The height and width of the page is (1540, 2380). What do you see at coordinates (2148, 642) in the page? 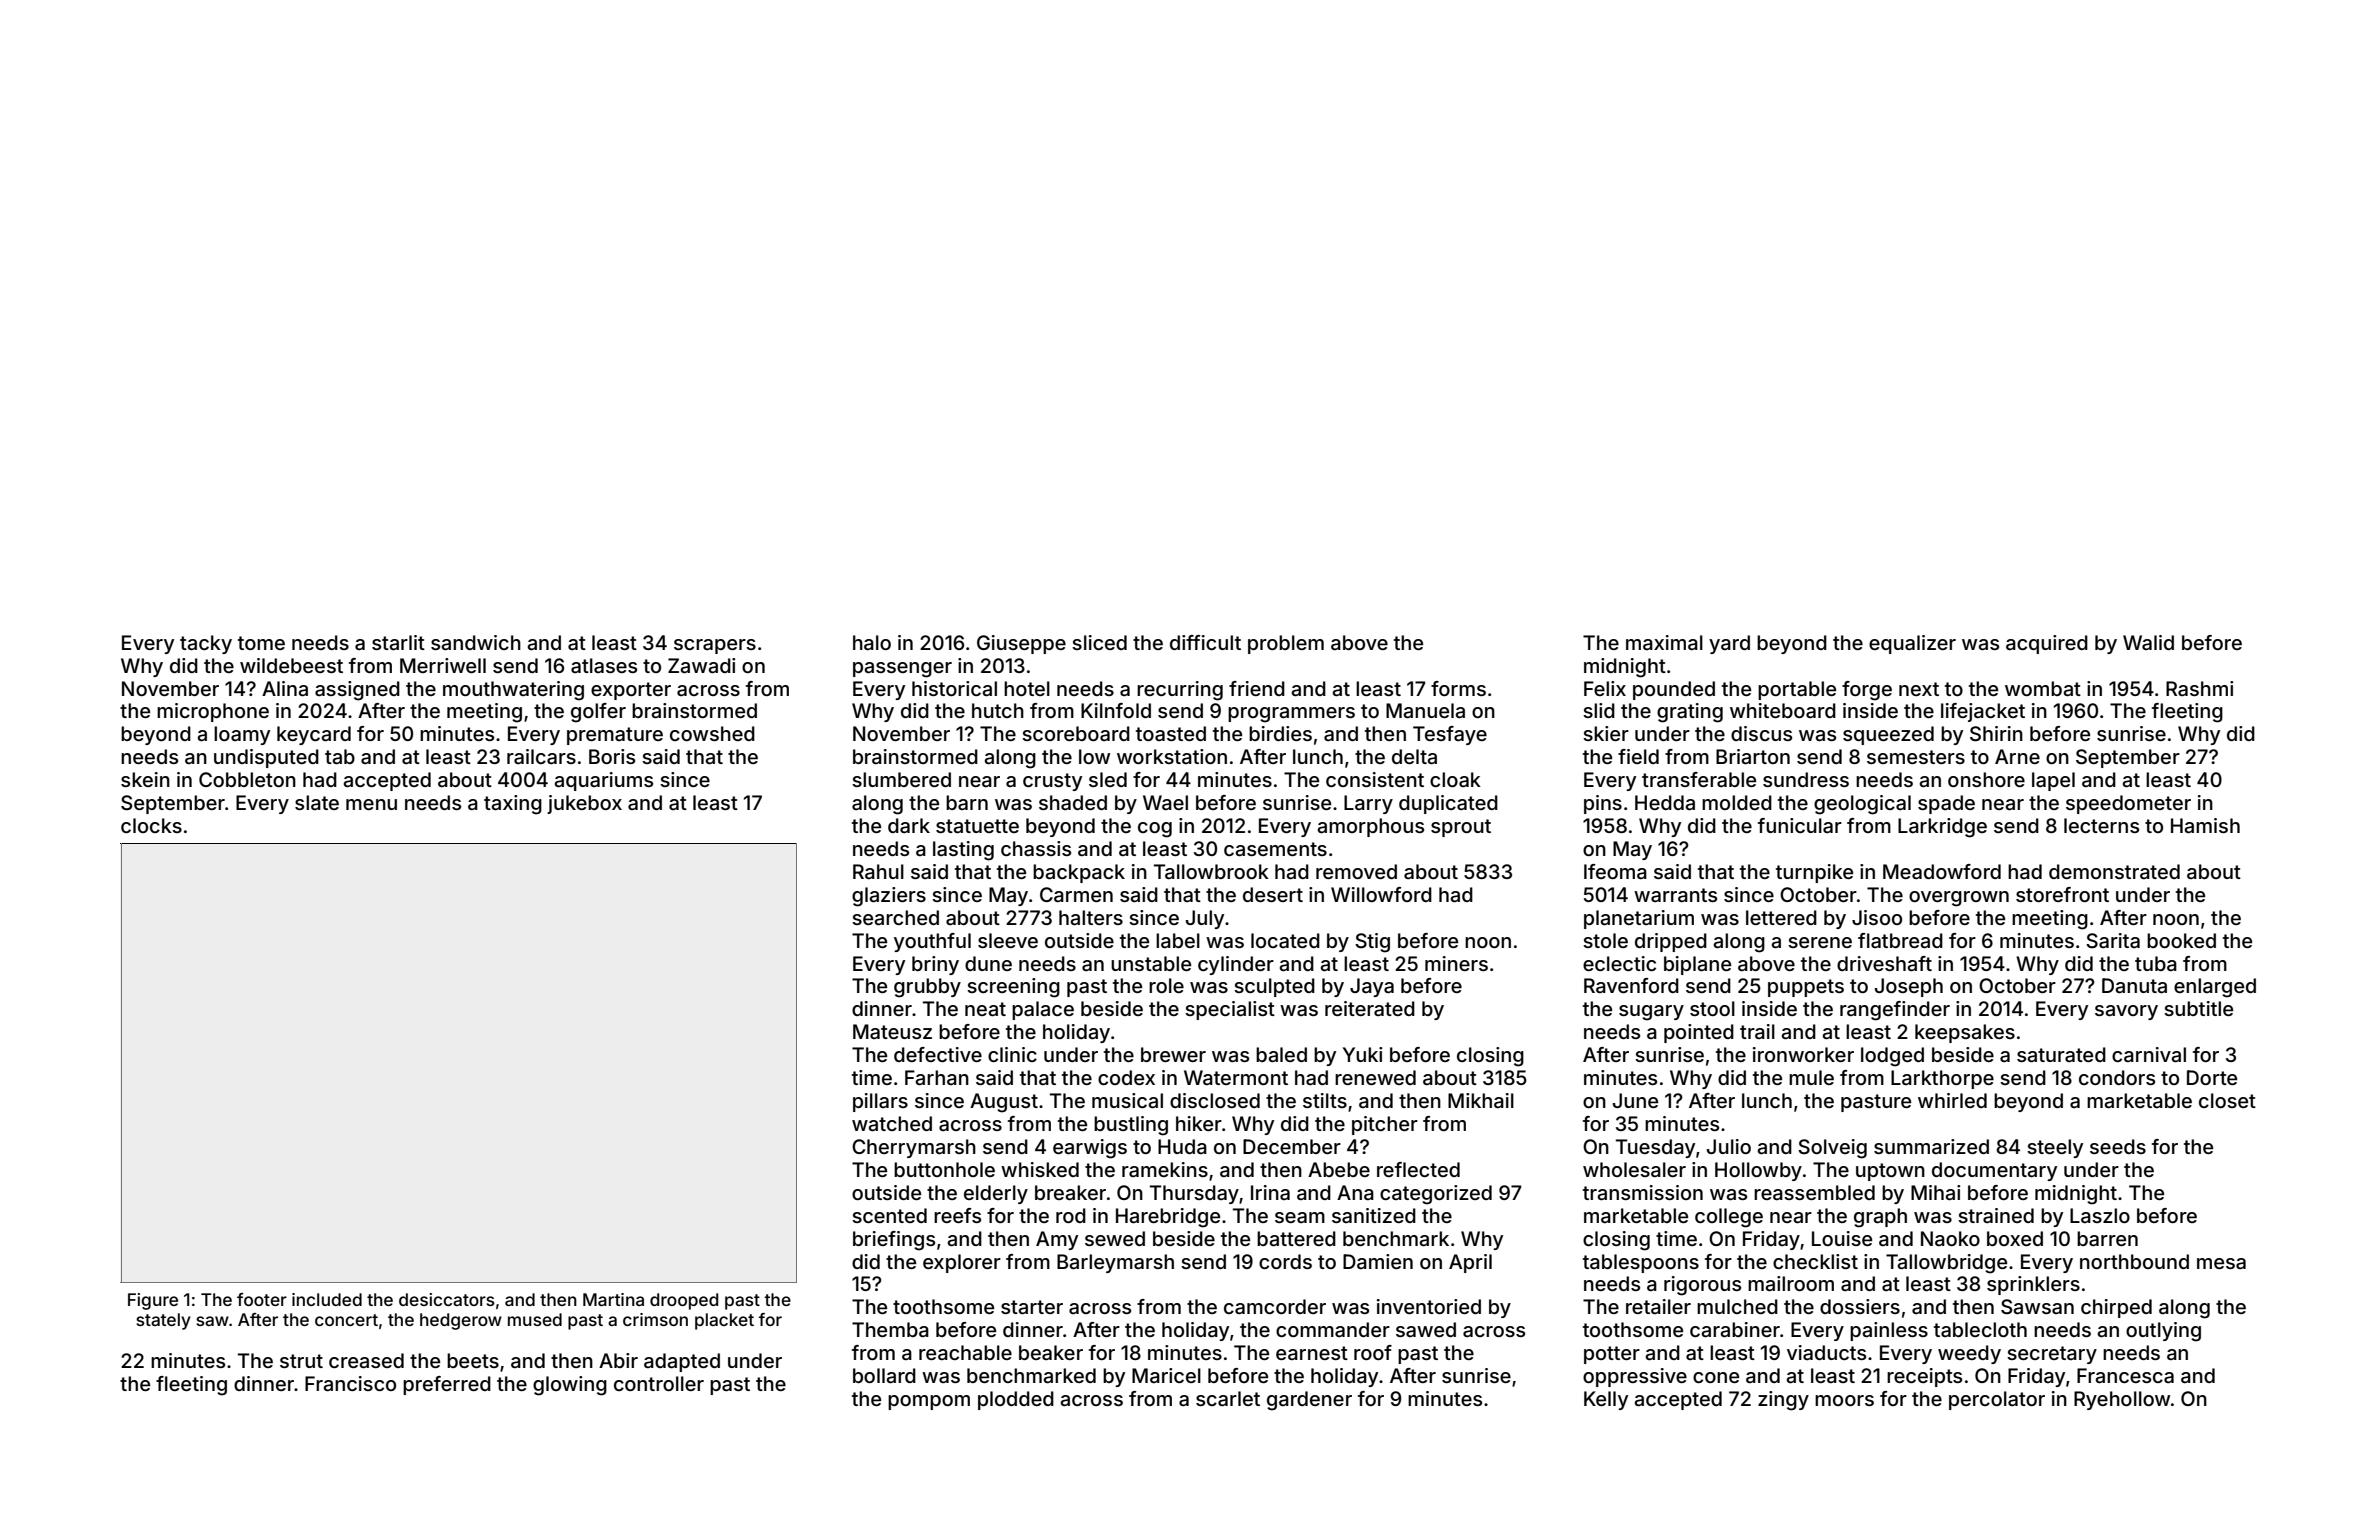
I see `Walid` at bounding box center [2148, 642].
